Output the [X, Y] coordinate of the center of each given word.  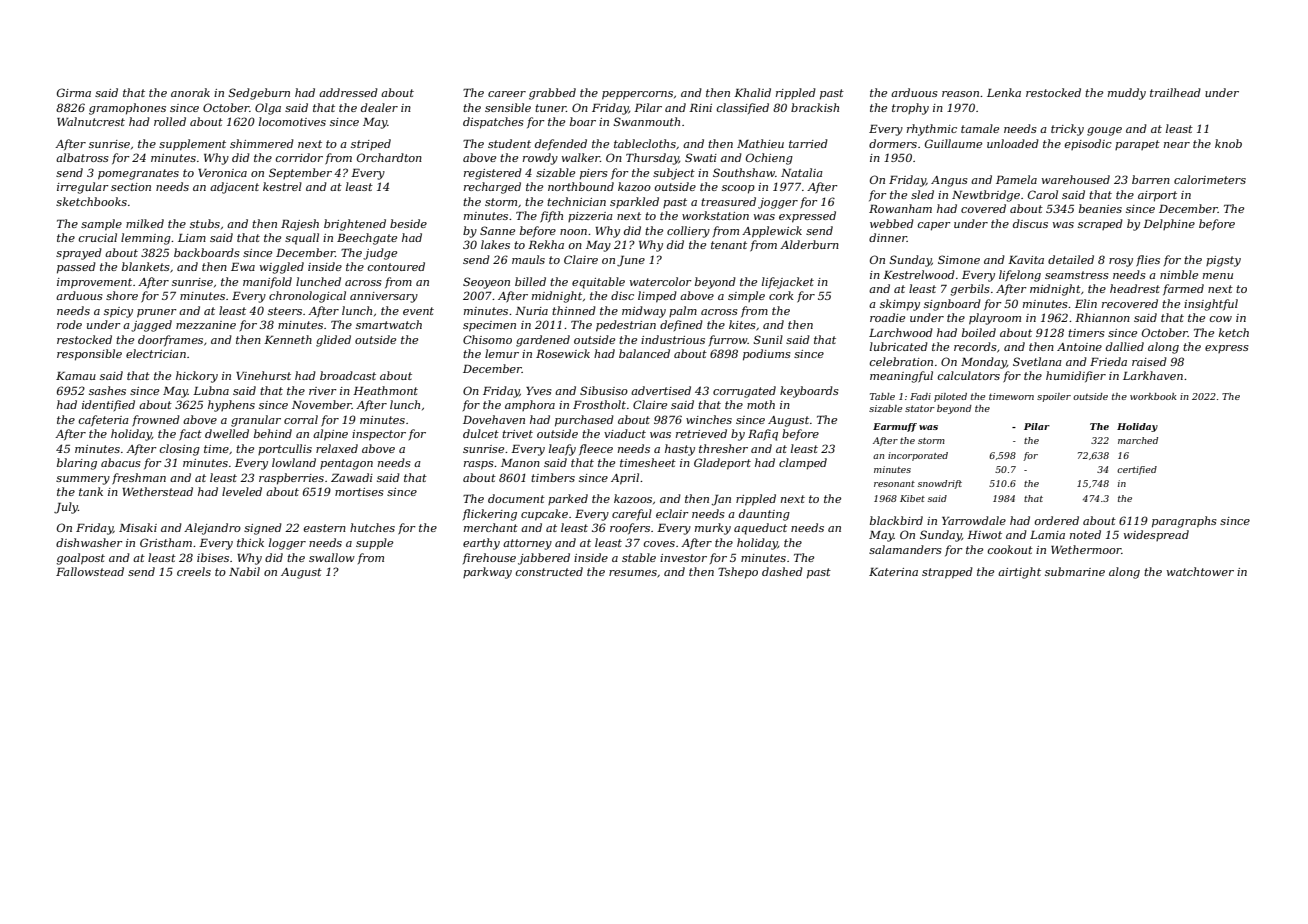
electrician [156, 353]
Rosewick [563, 353]
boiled [979, 332]
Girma [74, 92]
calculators [969, 375]
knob [1228, 143]
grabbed [552, 94]
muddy [1127, 94]
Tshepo [738, 573]
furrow [728, 340]
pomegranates [138, 174]
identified [108, 405]
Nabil [244, 571]
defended [561, 144]
